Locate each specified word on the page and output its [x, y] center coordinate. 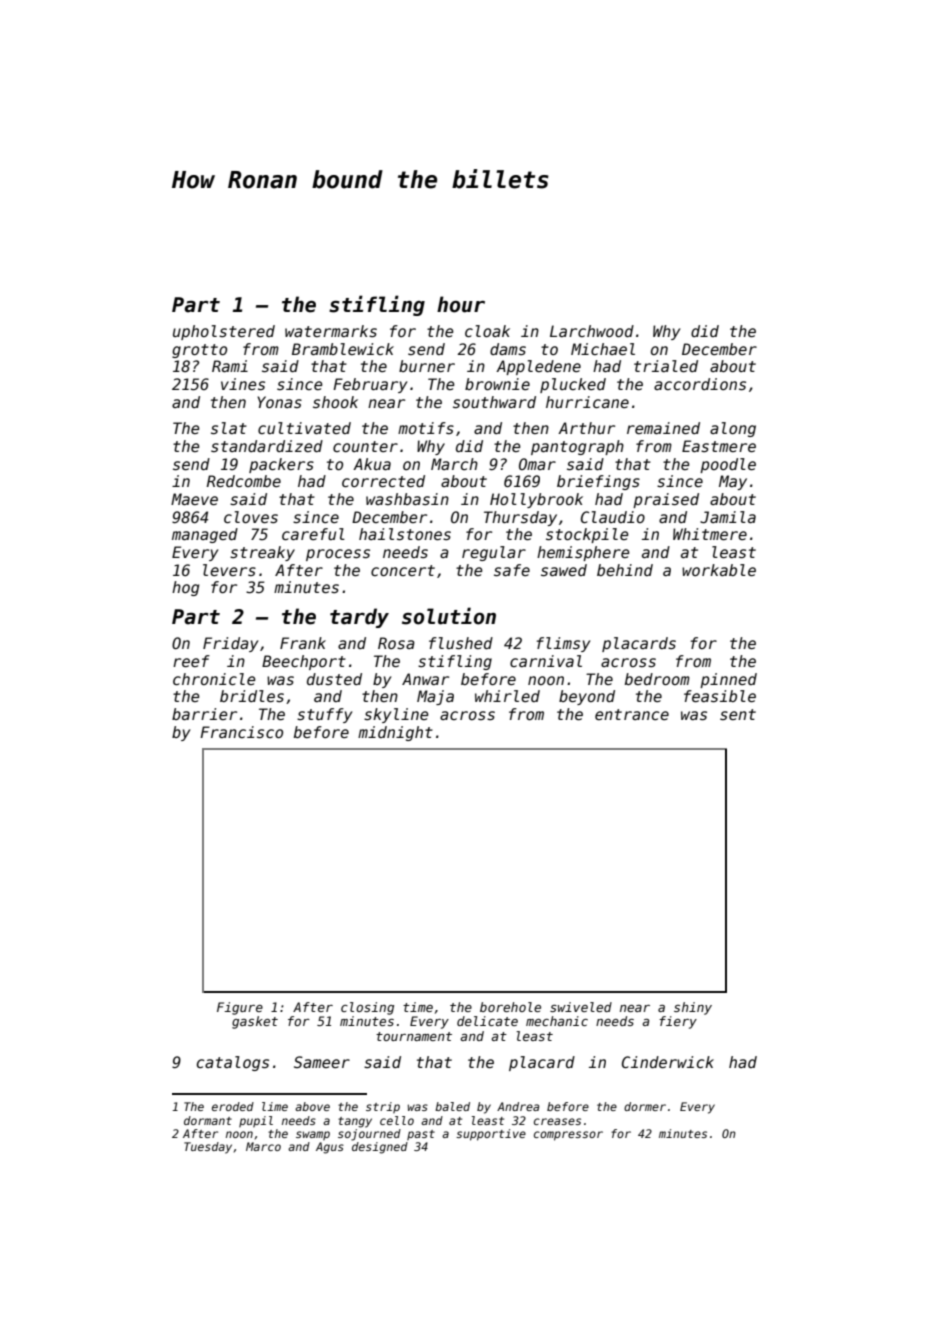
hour [461, 304]
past [421, 1135]
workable [719, 570]
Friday [230, 644]
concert [403, 570]
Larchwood [592, 331]
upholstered [224, 332]
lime [275, 1106]
